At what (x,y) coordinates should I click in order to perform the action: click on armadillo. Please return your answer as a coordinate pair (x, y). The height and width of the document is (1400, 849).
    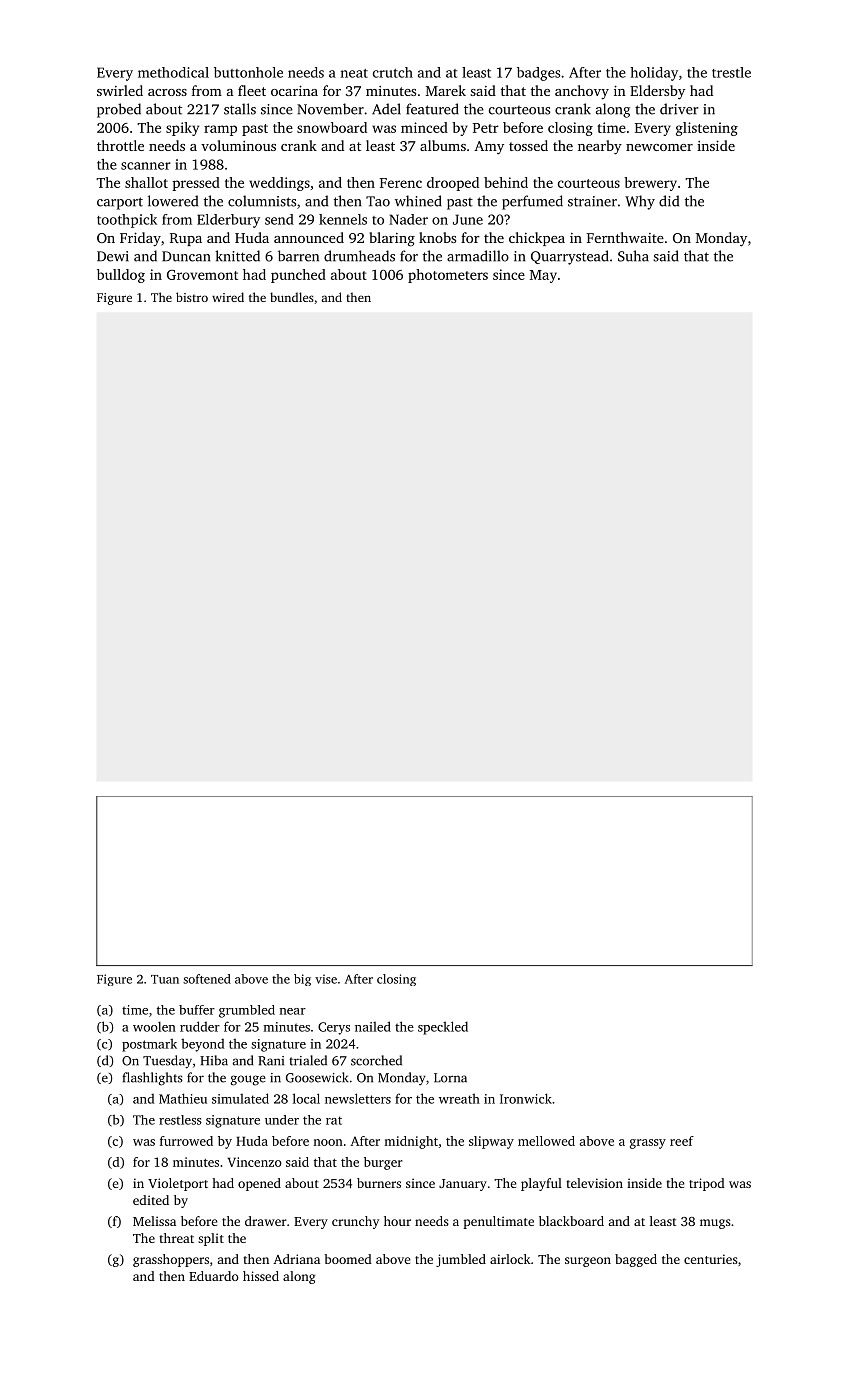
    Looking at the image, I should click on (478, 256).
